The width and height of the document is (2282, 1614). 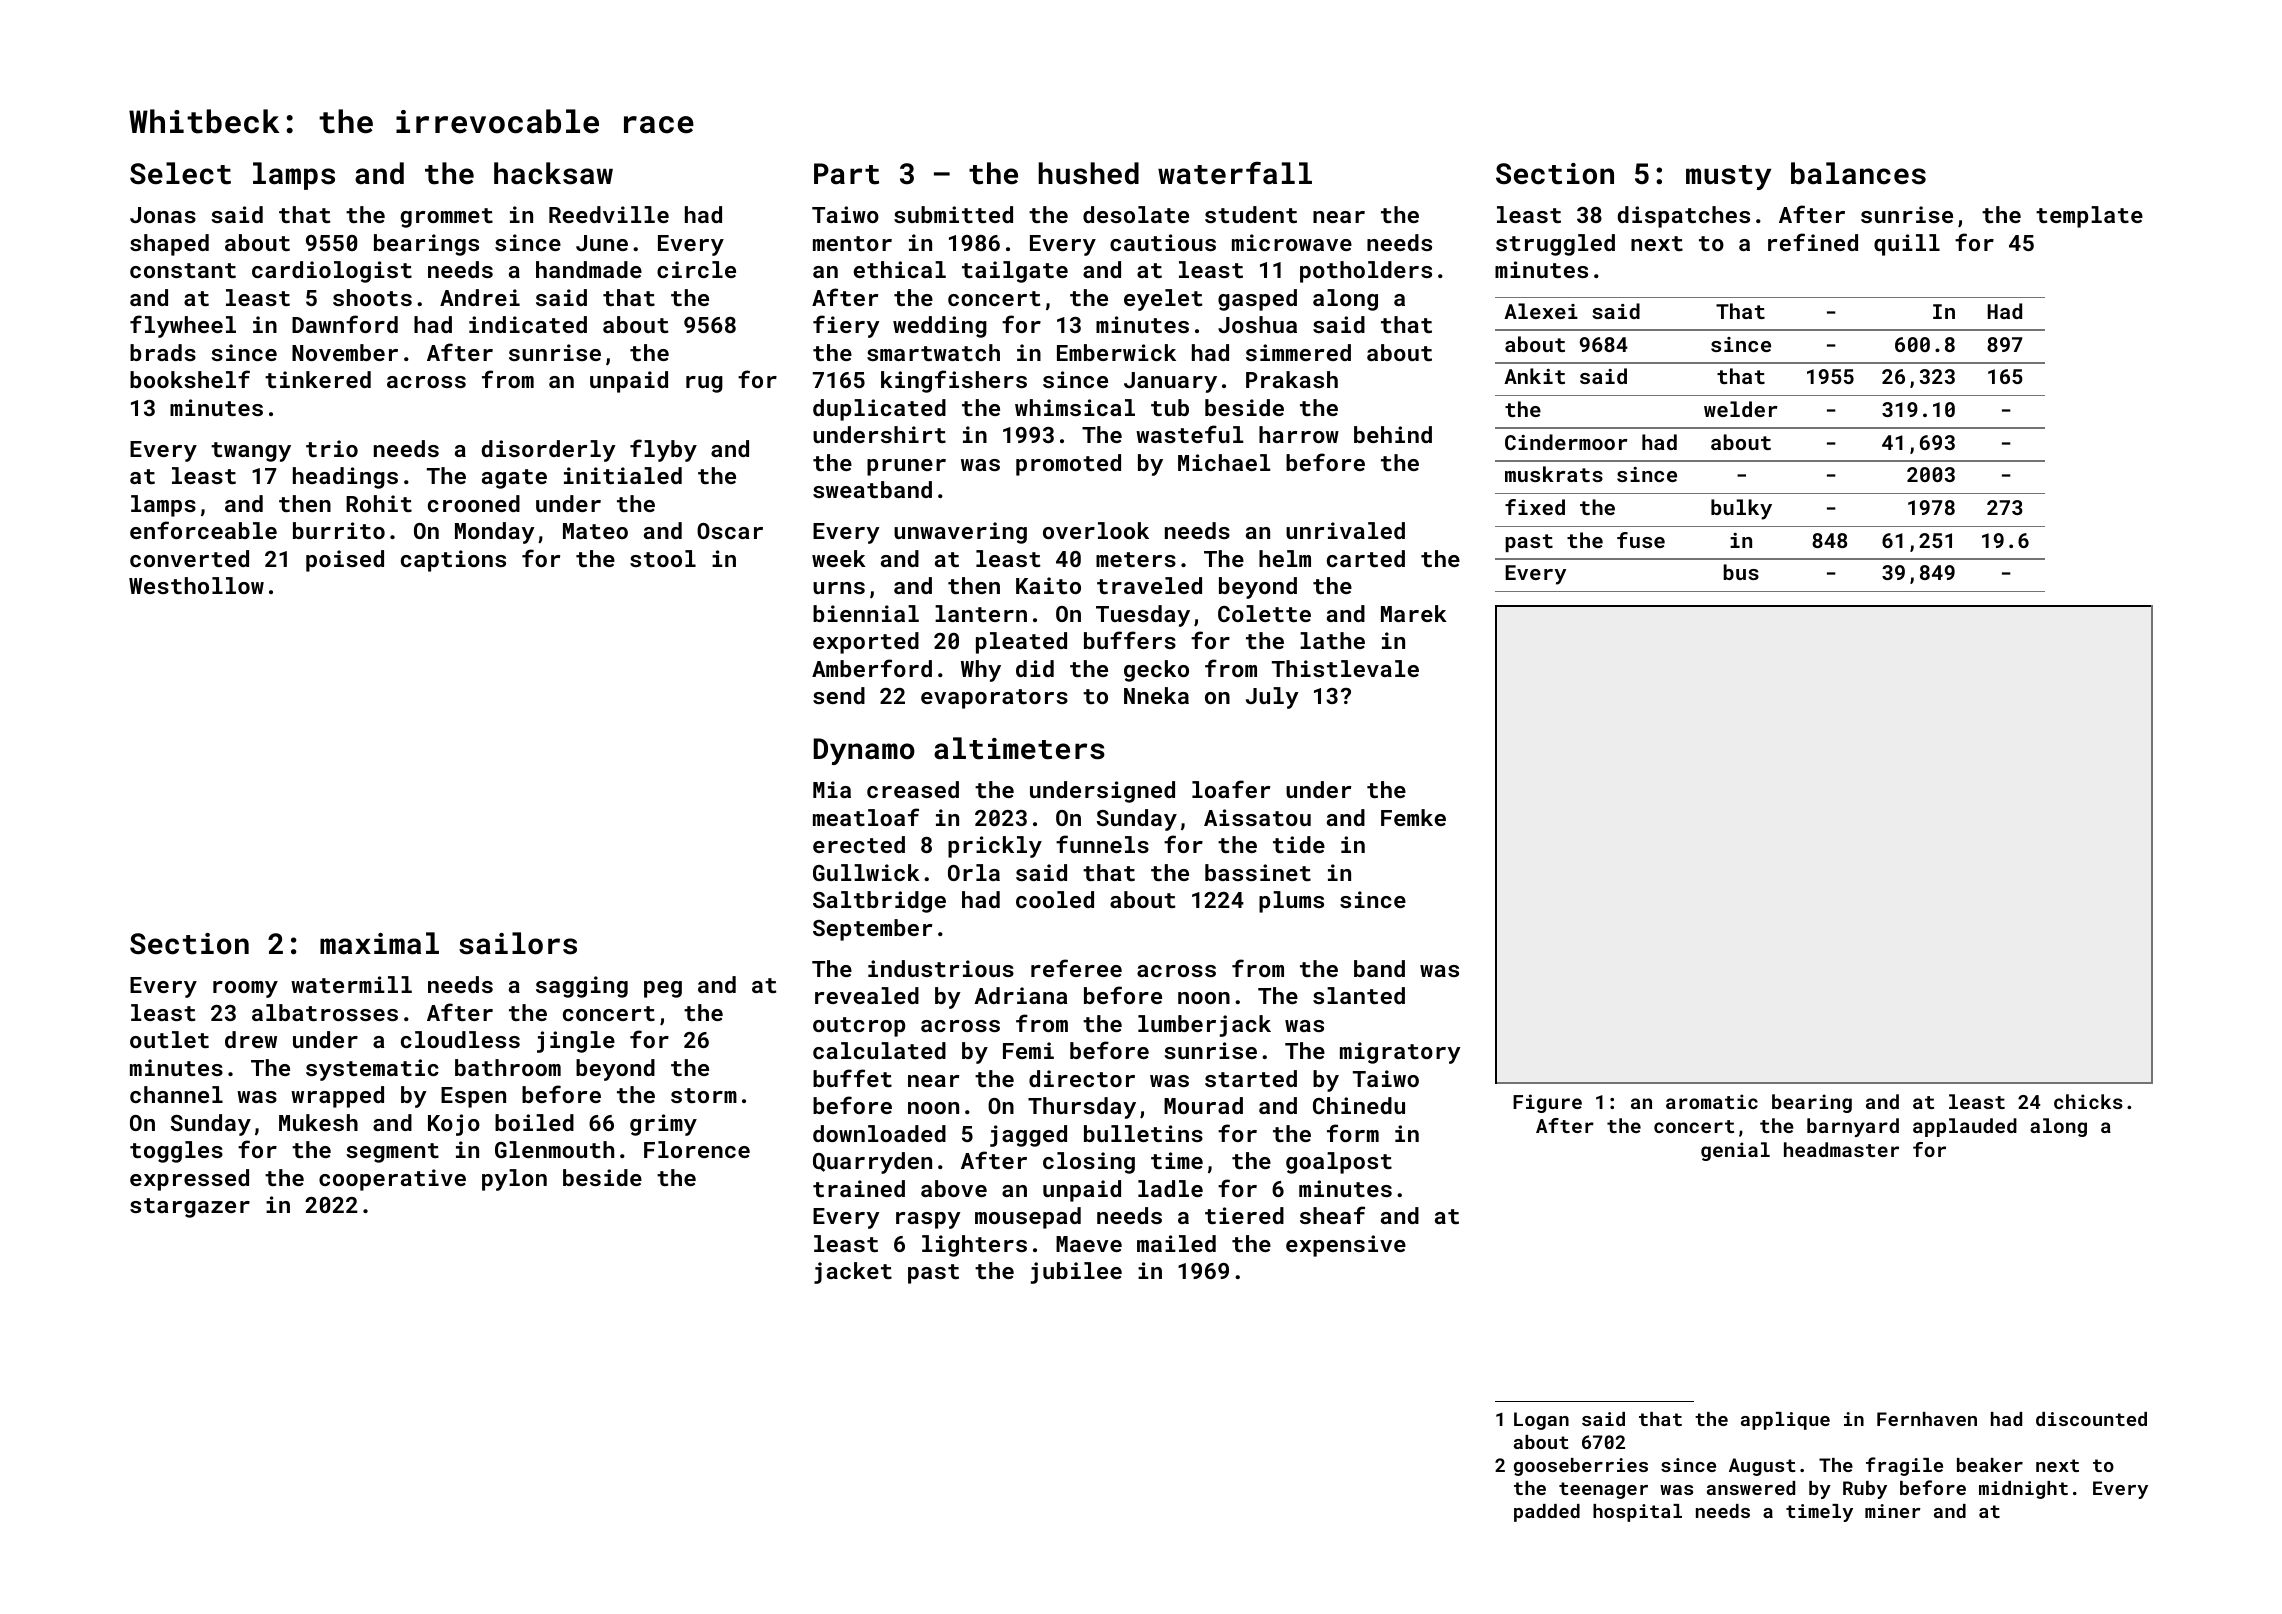 What do you see at coordinates (1345, 530) in the document?
I see `unrivaled` at bounding box center [1345, 530].
